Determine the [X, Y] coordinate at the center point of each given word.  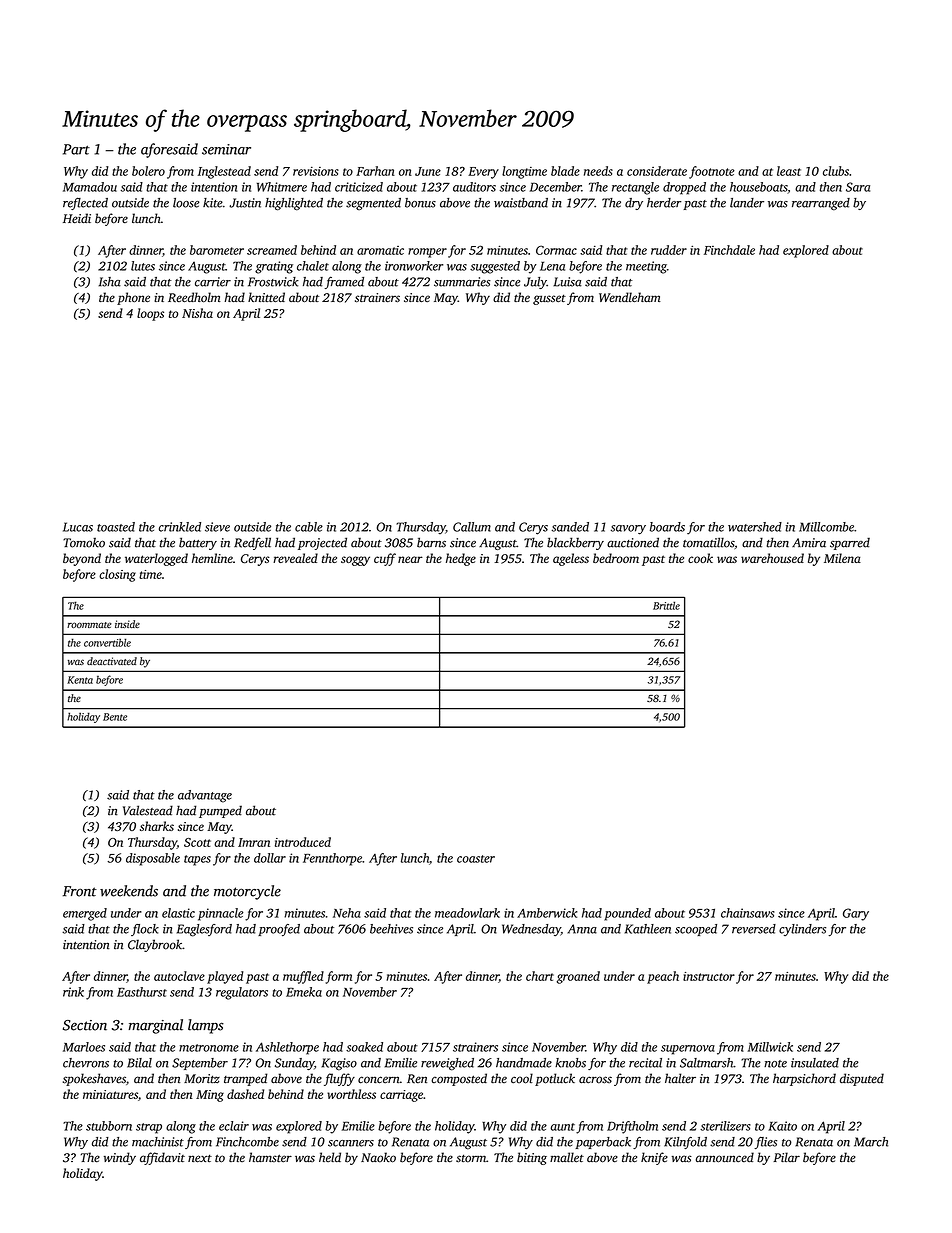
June [428, 171]
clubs [836, 171]
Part [76, 149]
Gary [856, 914]
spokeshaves [94, 1079]
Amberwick [547, 913]
